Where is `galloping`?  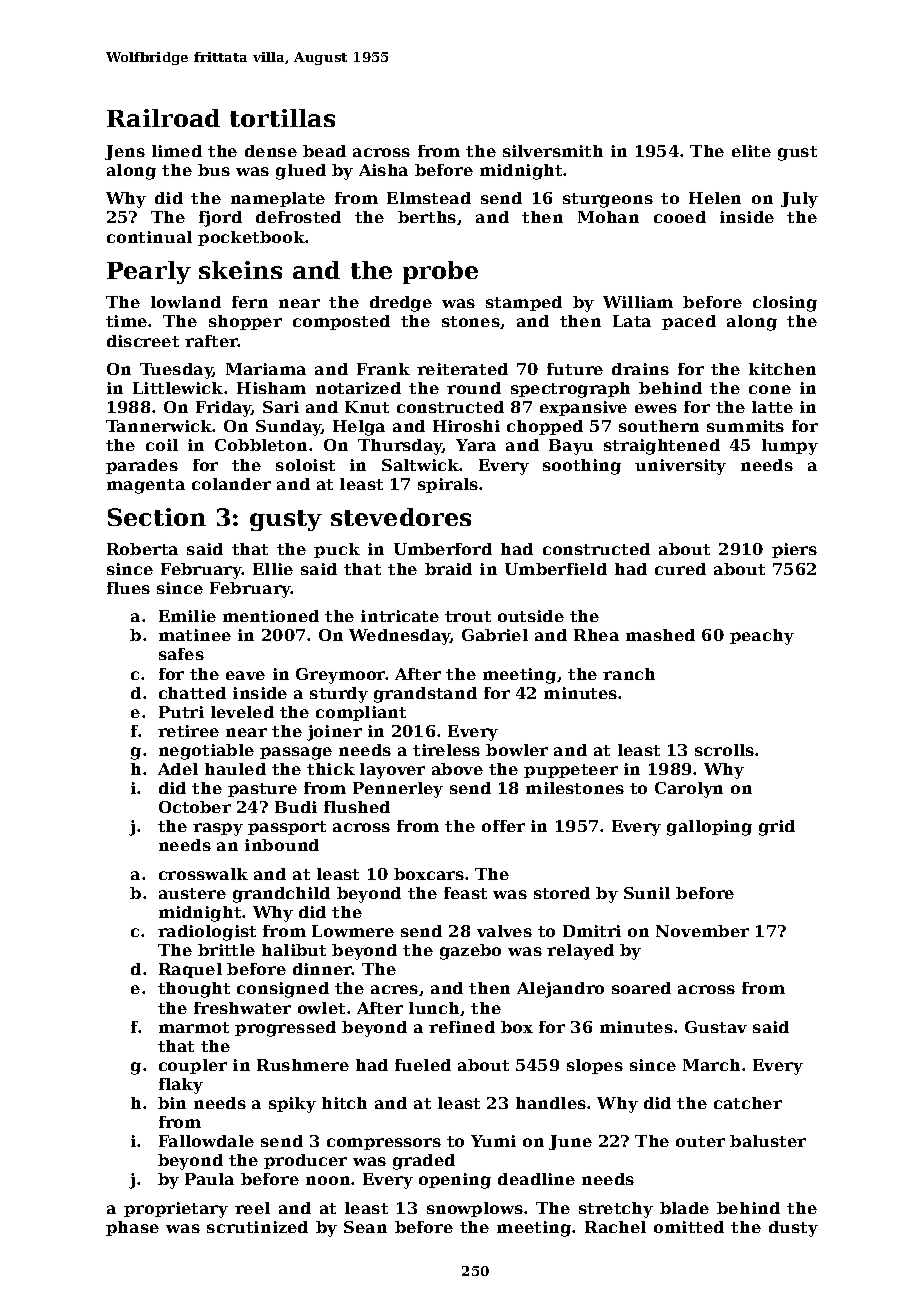 galloping is located at coordinates (709, 828).
